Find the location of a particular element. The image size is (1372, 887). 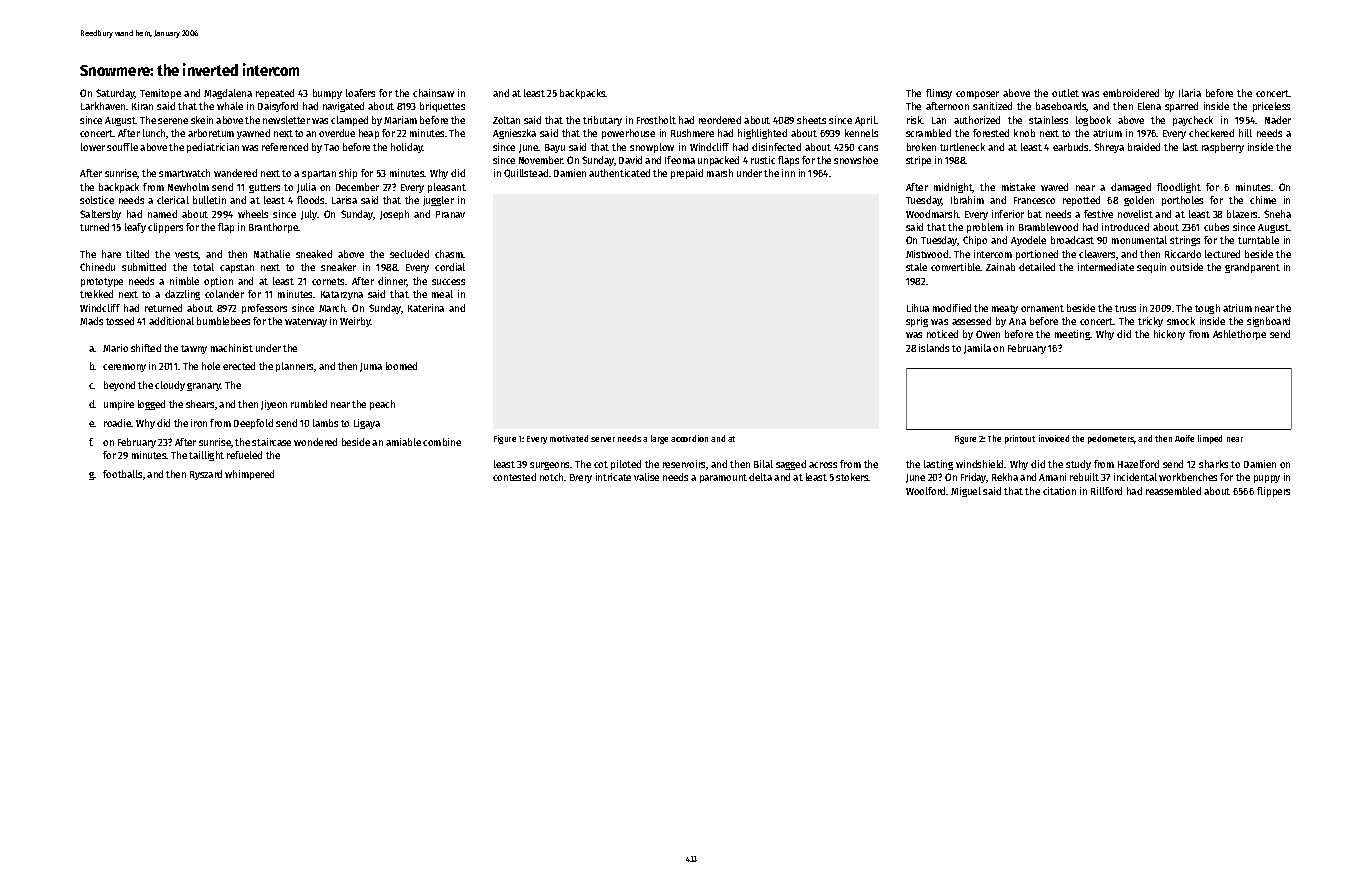

logbook is located at coordinates (1093, 121).
